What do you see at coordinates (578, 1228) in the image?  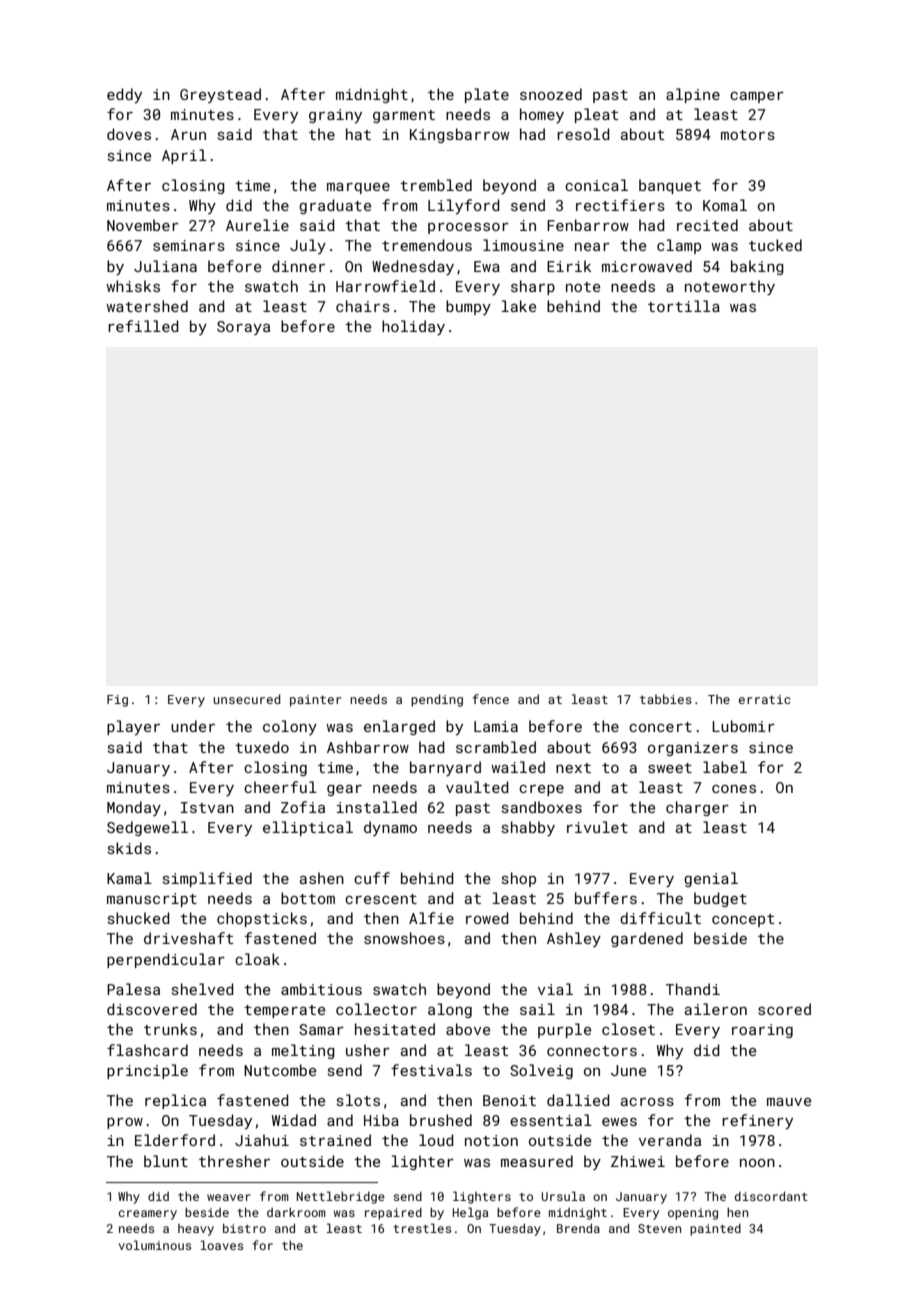 I see `Brenda` at bounding box center [578, 1228].
